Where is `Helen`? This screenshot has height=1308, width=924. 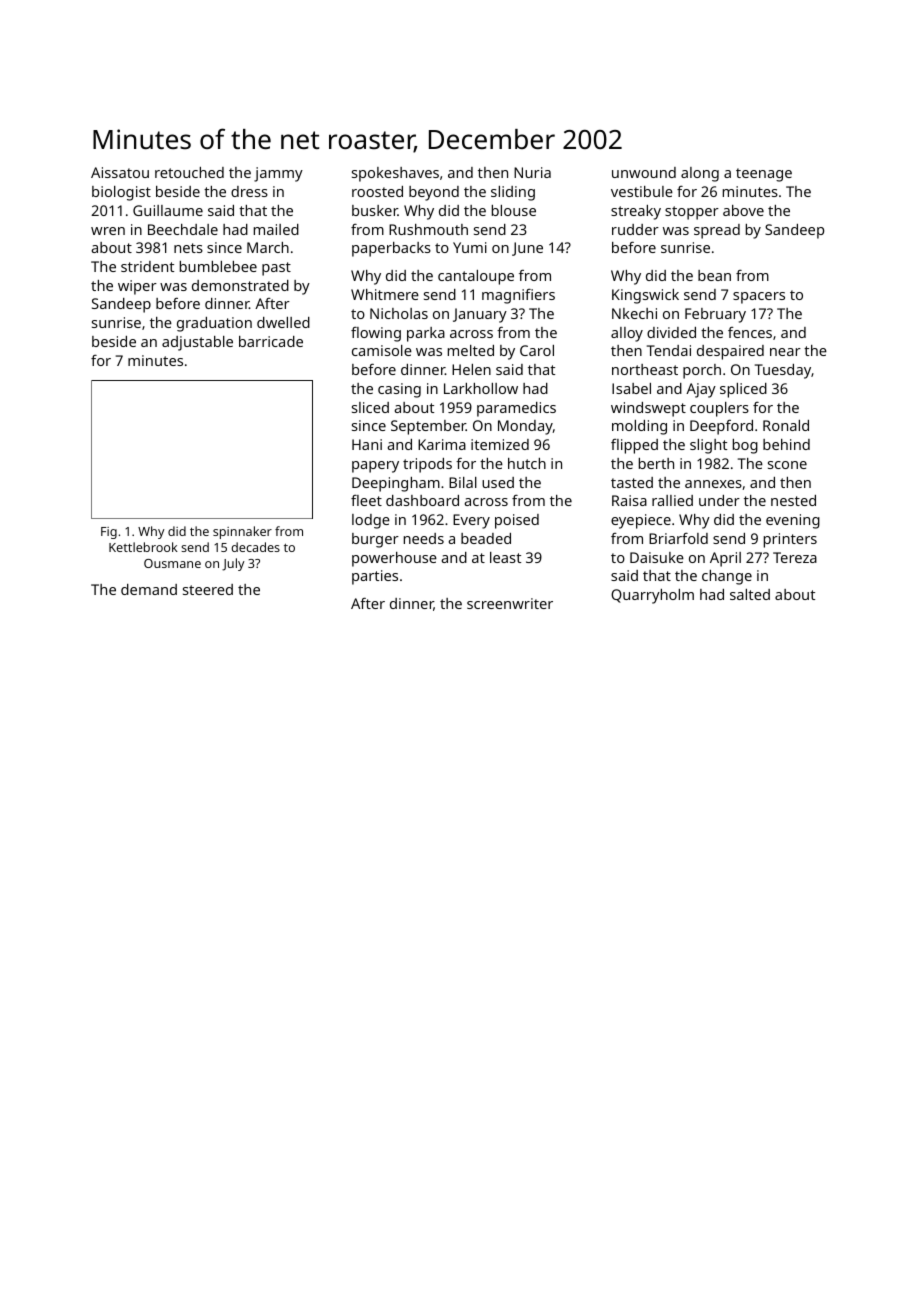 Helen is located at coordinates (471, 369).
